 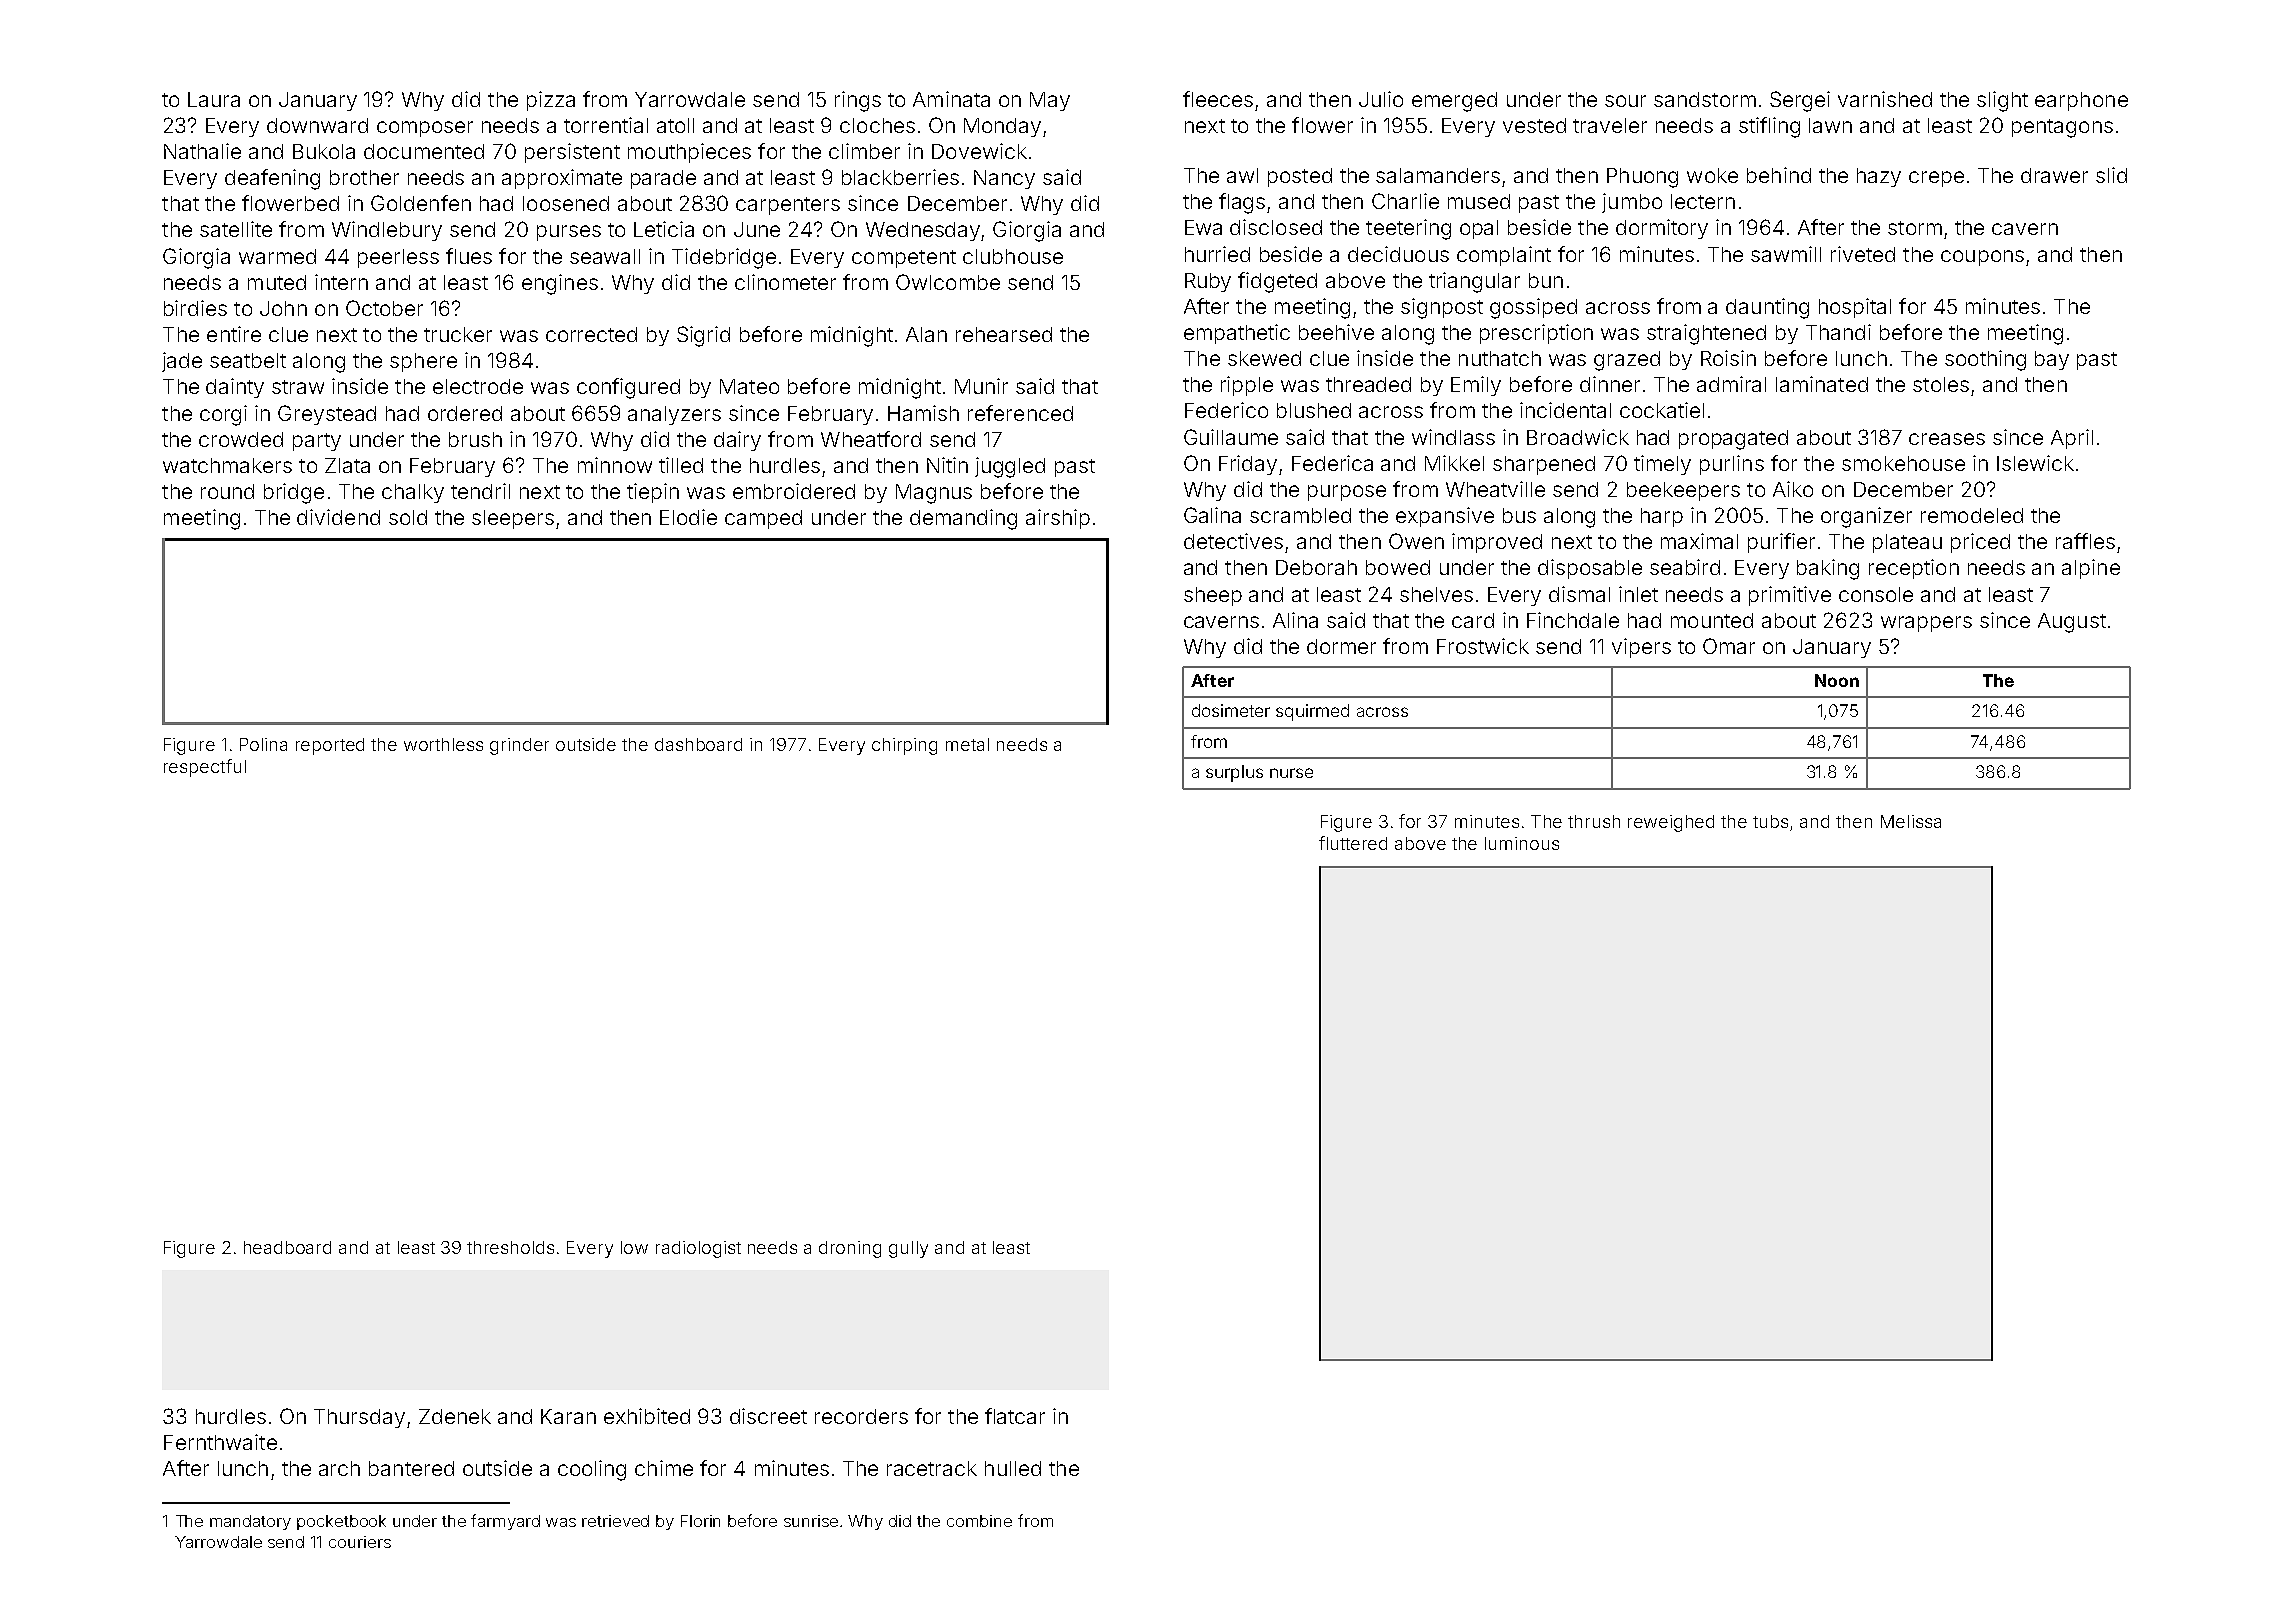 I want to click on brush, so click(x=475, y=439).
